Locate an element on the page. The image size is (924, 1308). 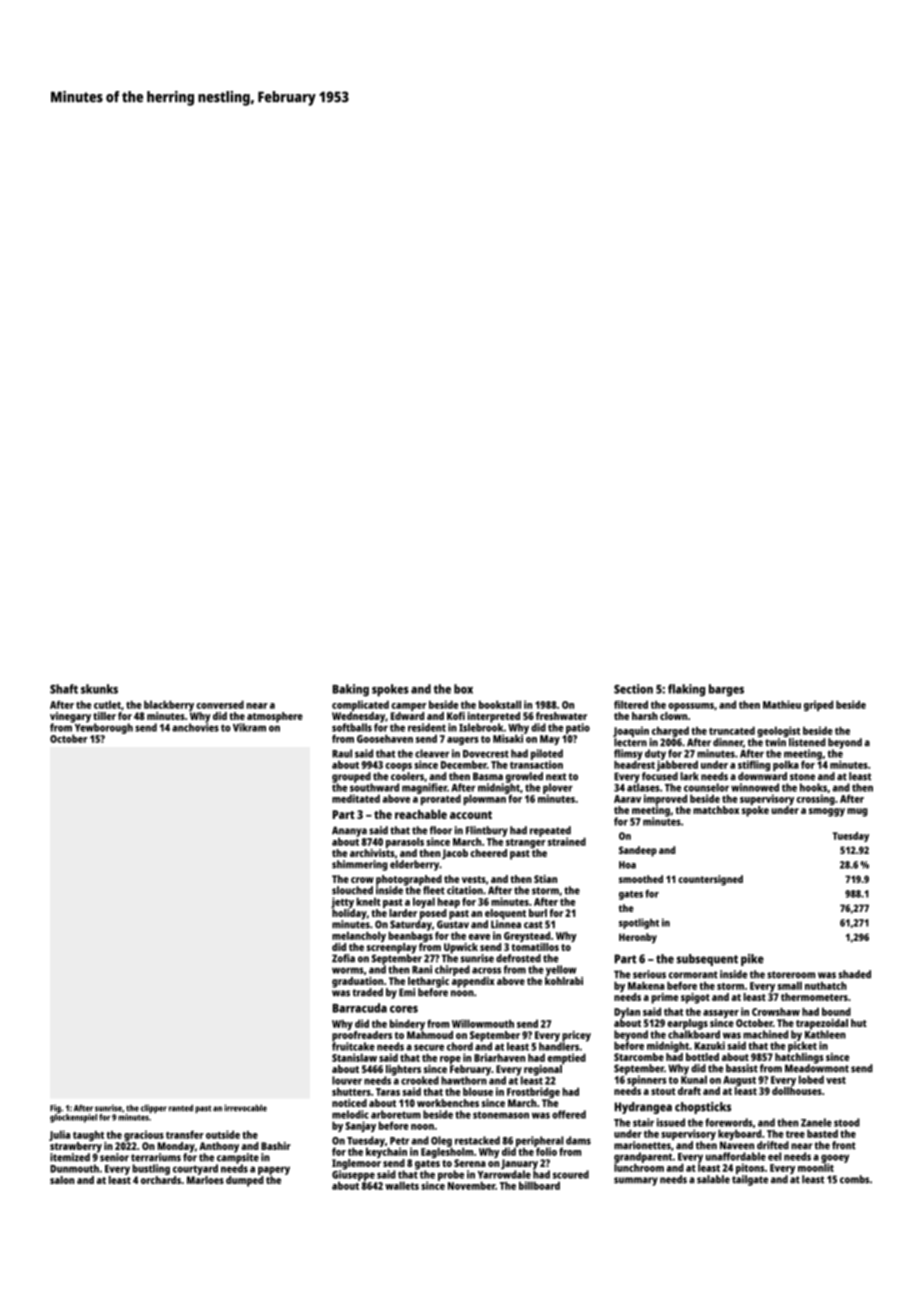
gracious is located at coordinates (144, 1135).
